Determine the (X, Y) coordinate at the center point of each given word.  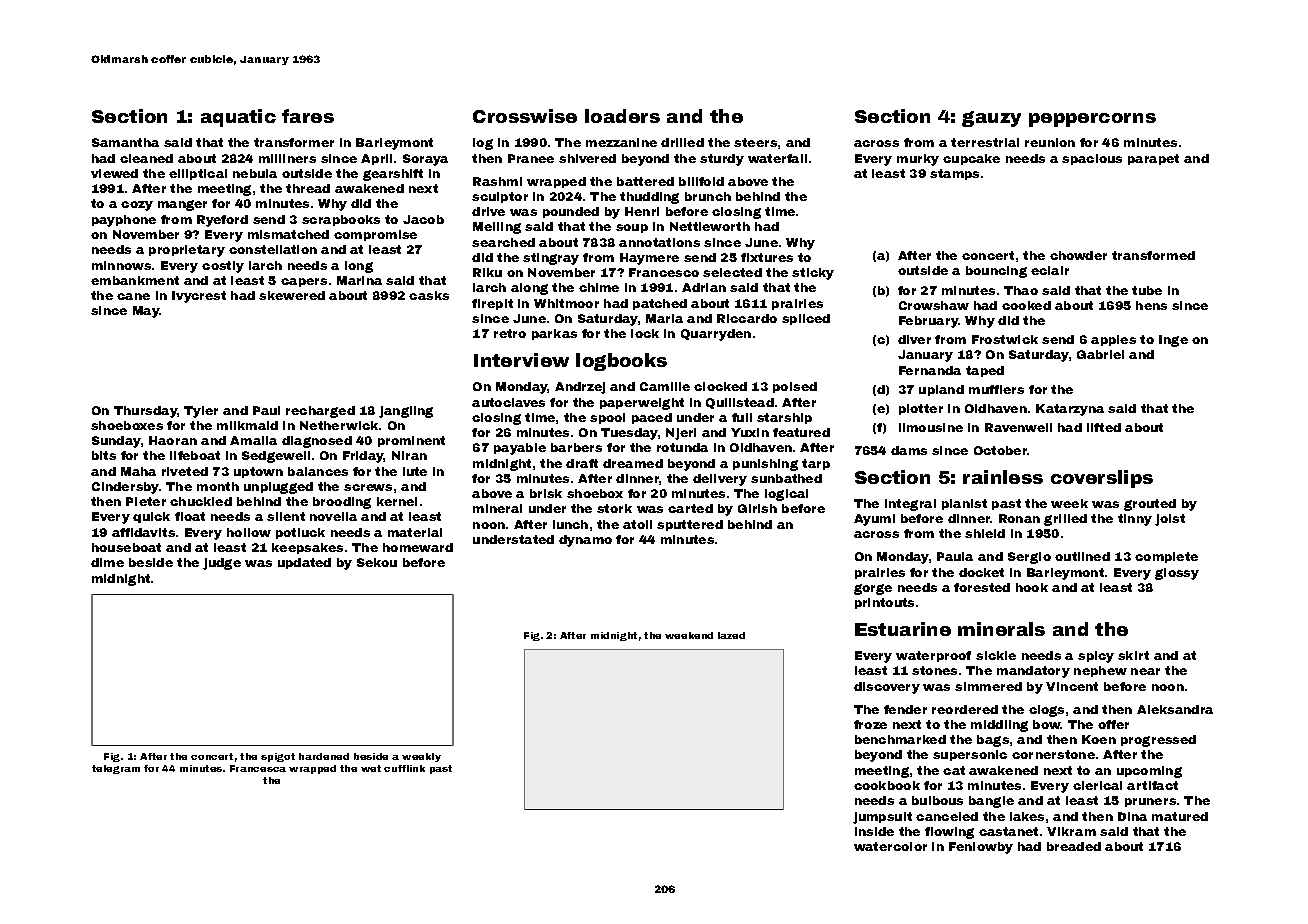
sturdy (722, 160)
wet (371, 768)
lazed (731, 635)
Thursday (146, 412)
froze (870, 724)
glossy (1177, 574)
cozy (137, 206)
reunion (1050, 142)
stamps (954, 174)
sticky (813, 274)
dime (107, 562)
